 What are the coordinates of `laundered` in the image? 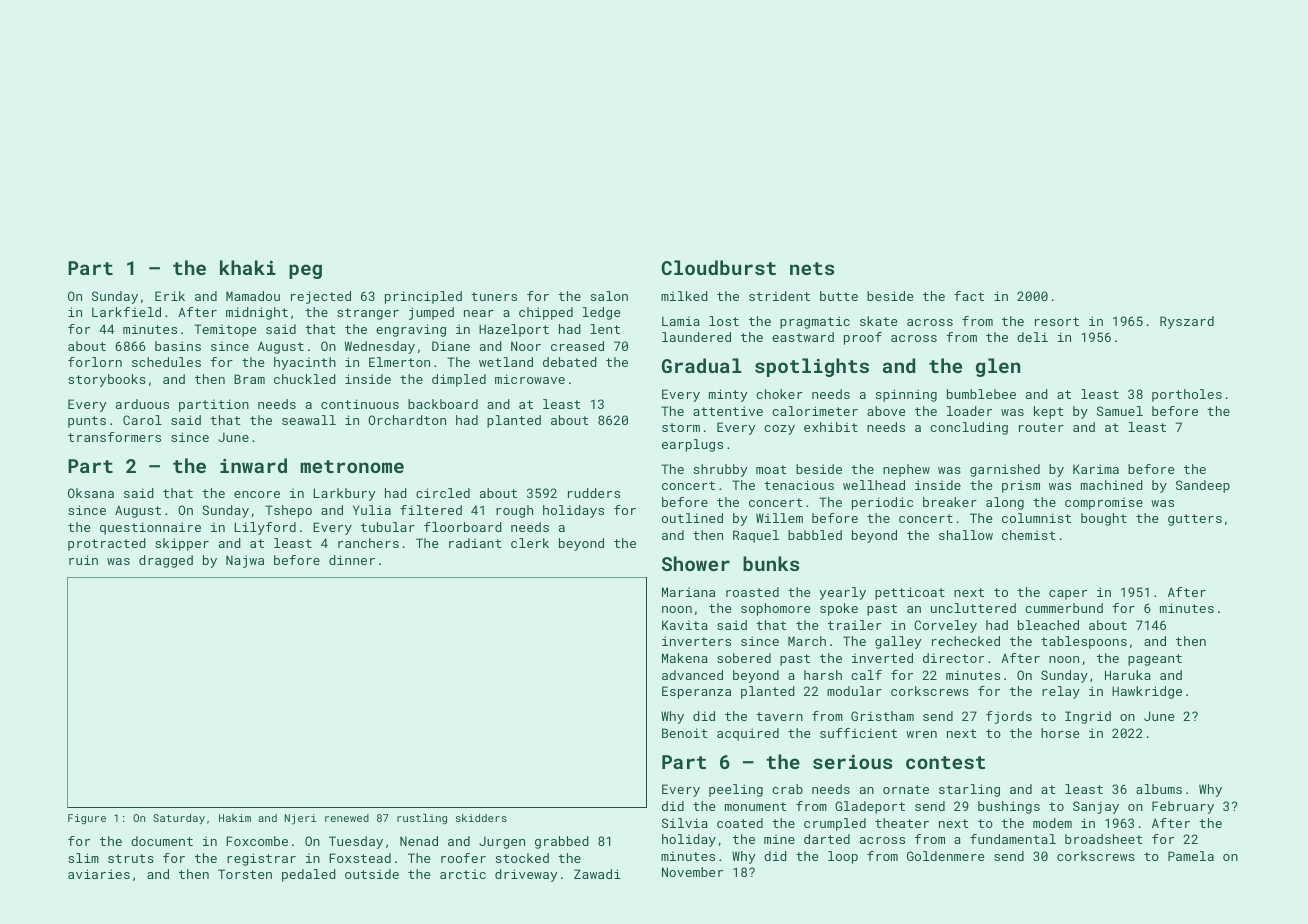 It's located at (696, 337).
